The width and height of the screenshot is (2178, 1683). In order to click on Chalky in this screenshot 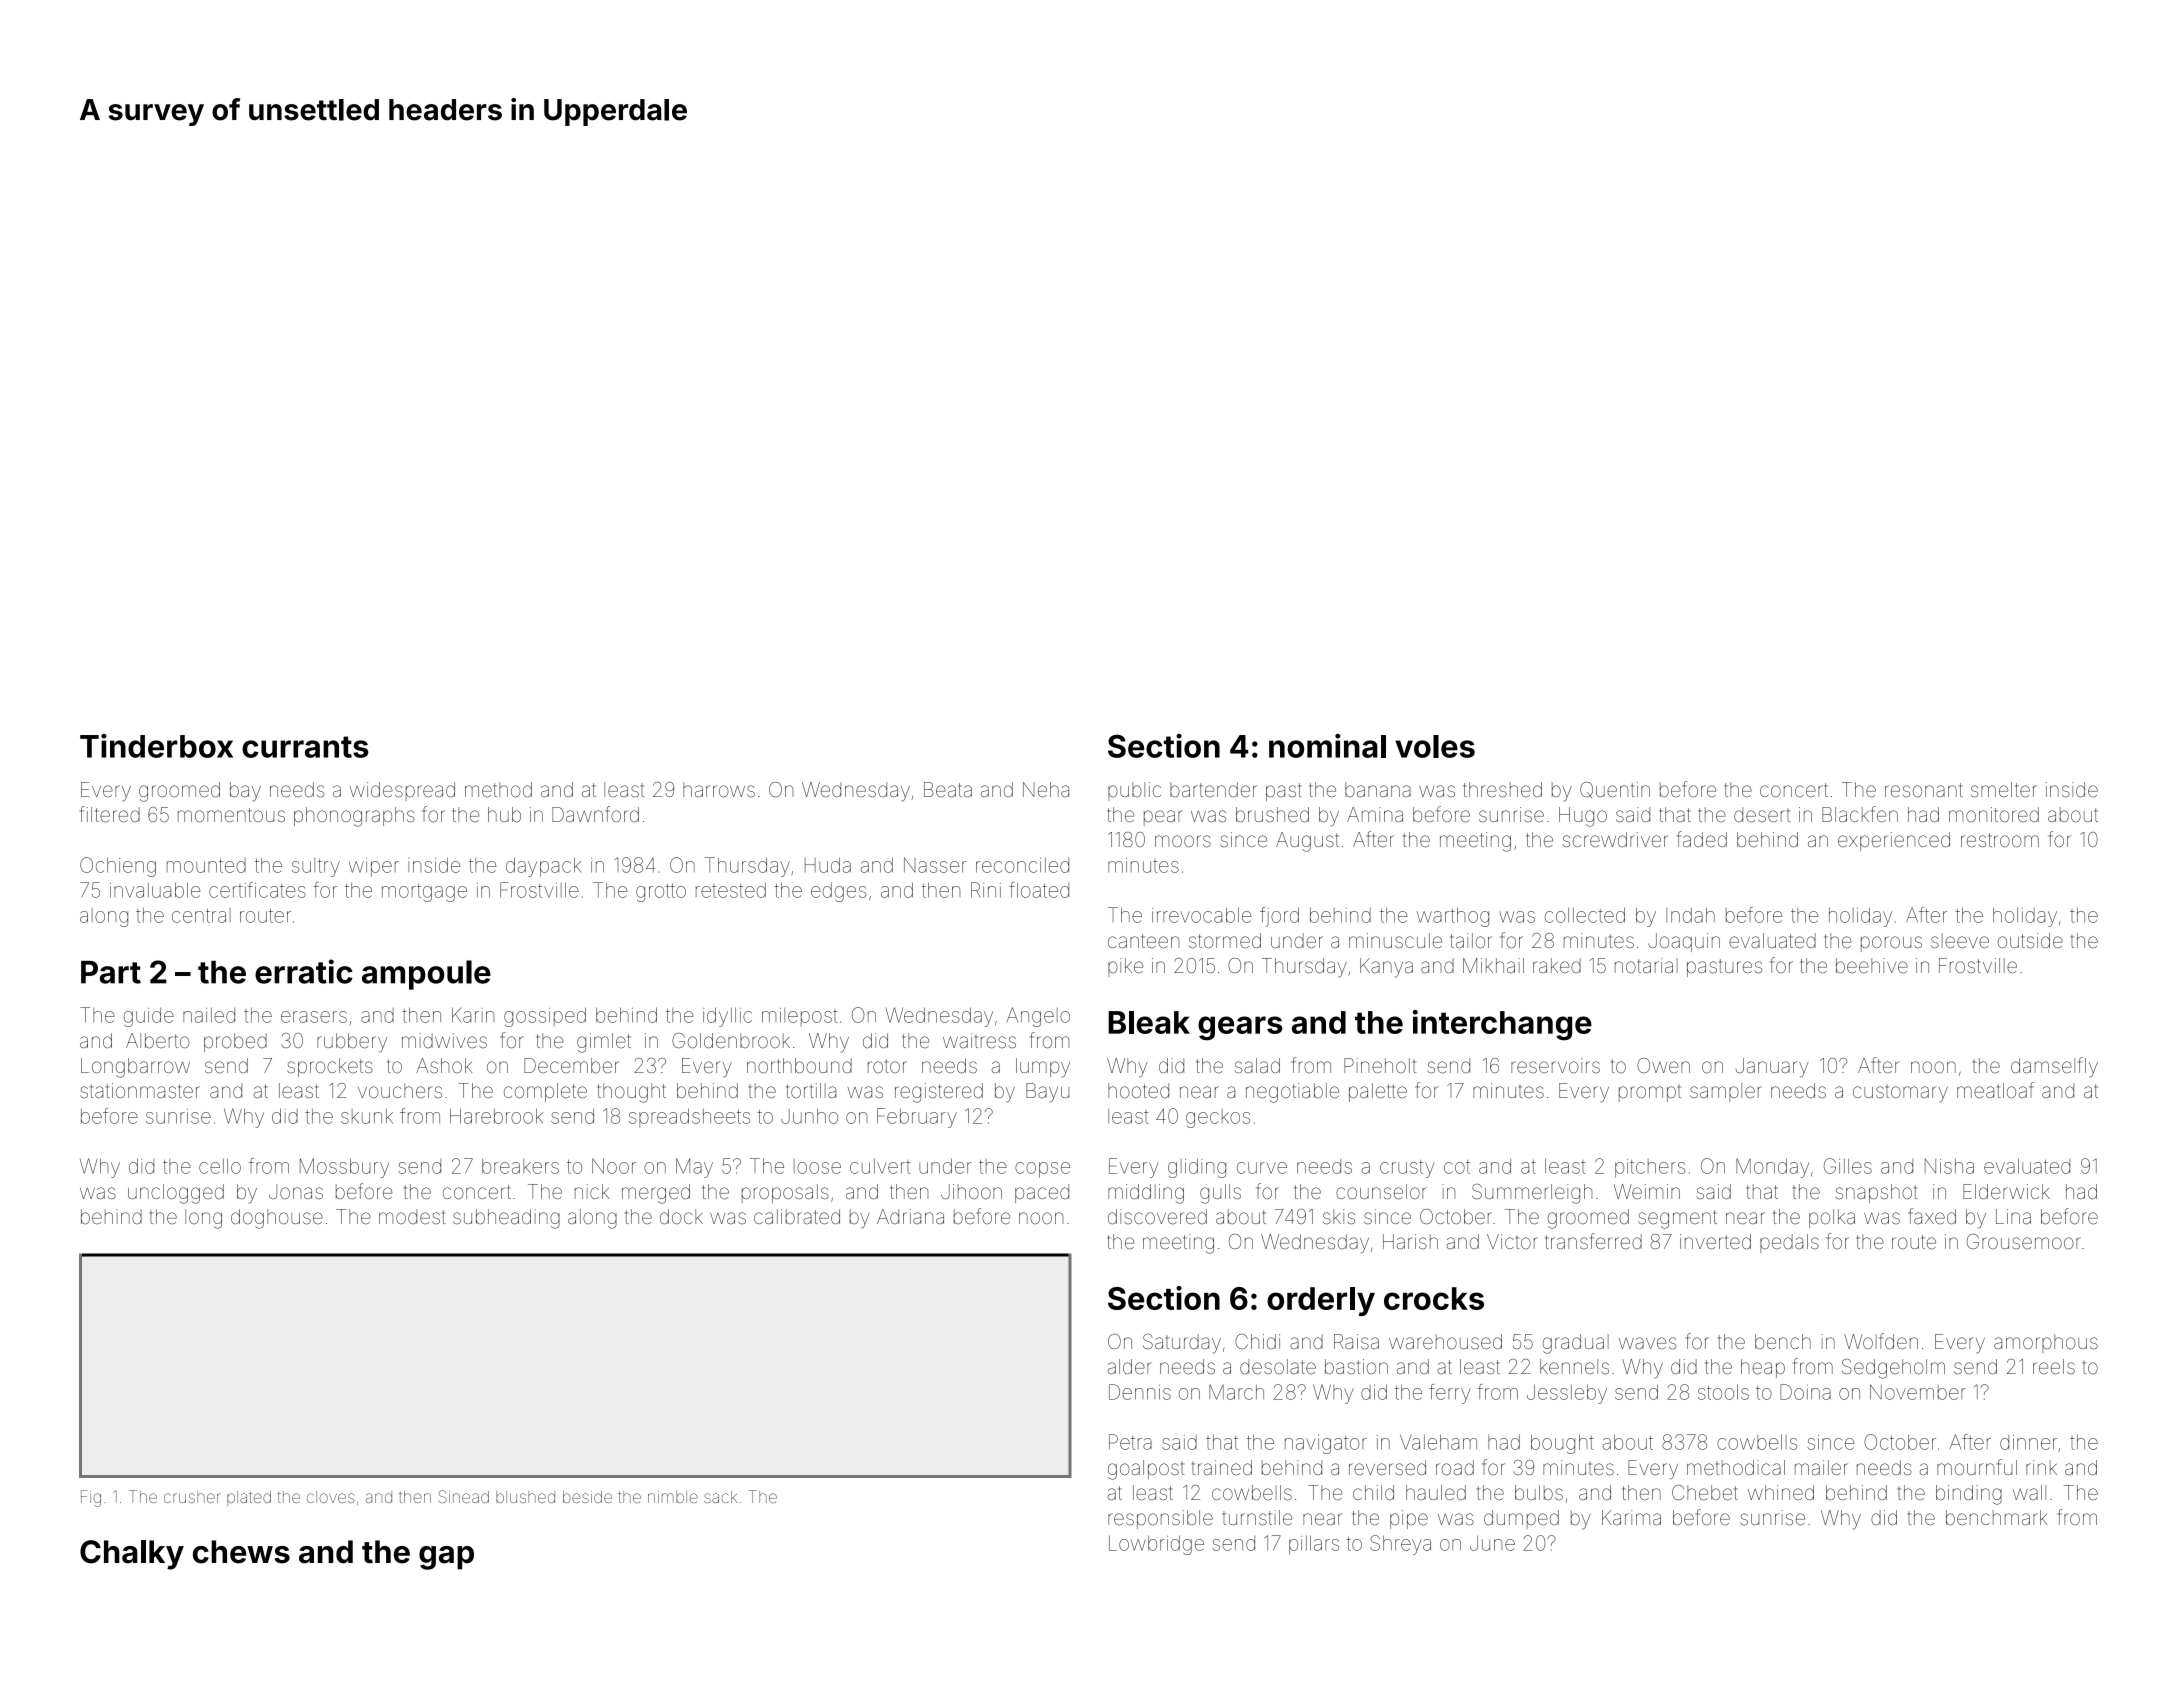, I will do `click(132, 1555)`.
